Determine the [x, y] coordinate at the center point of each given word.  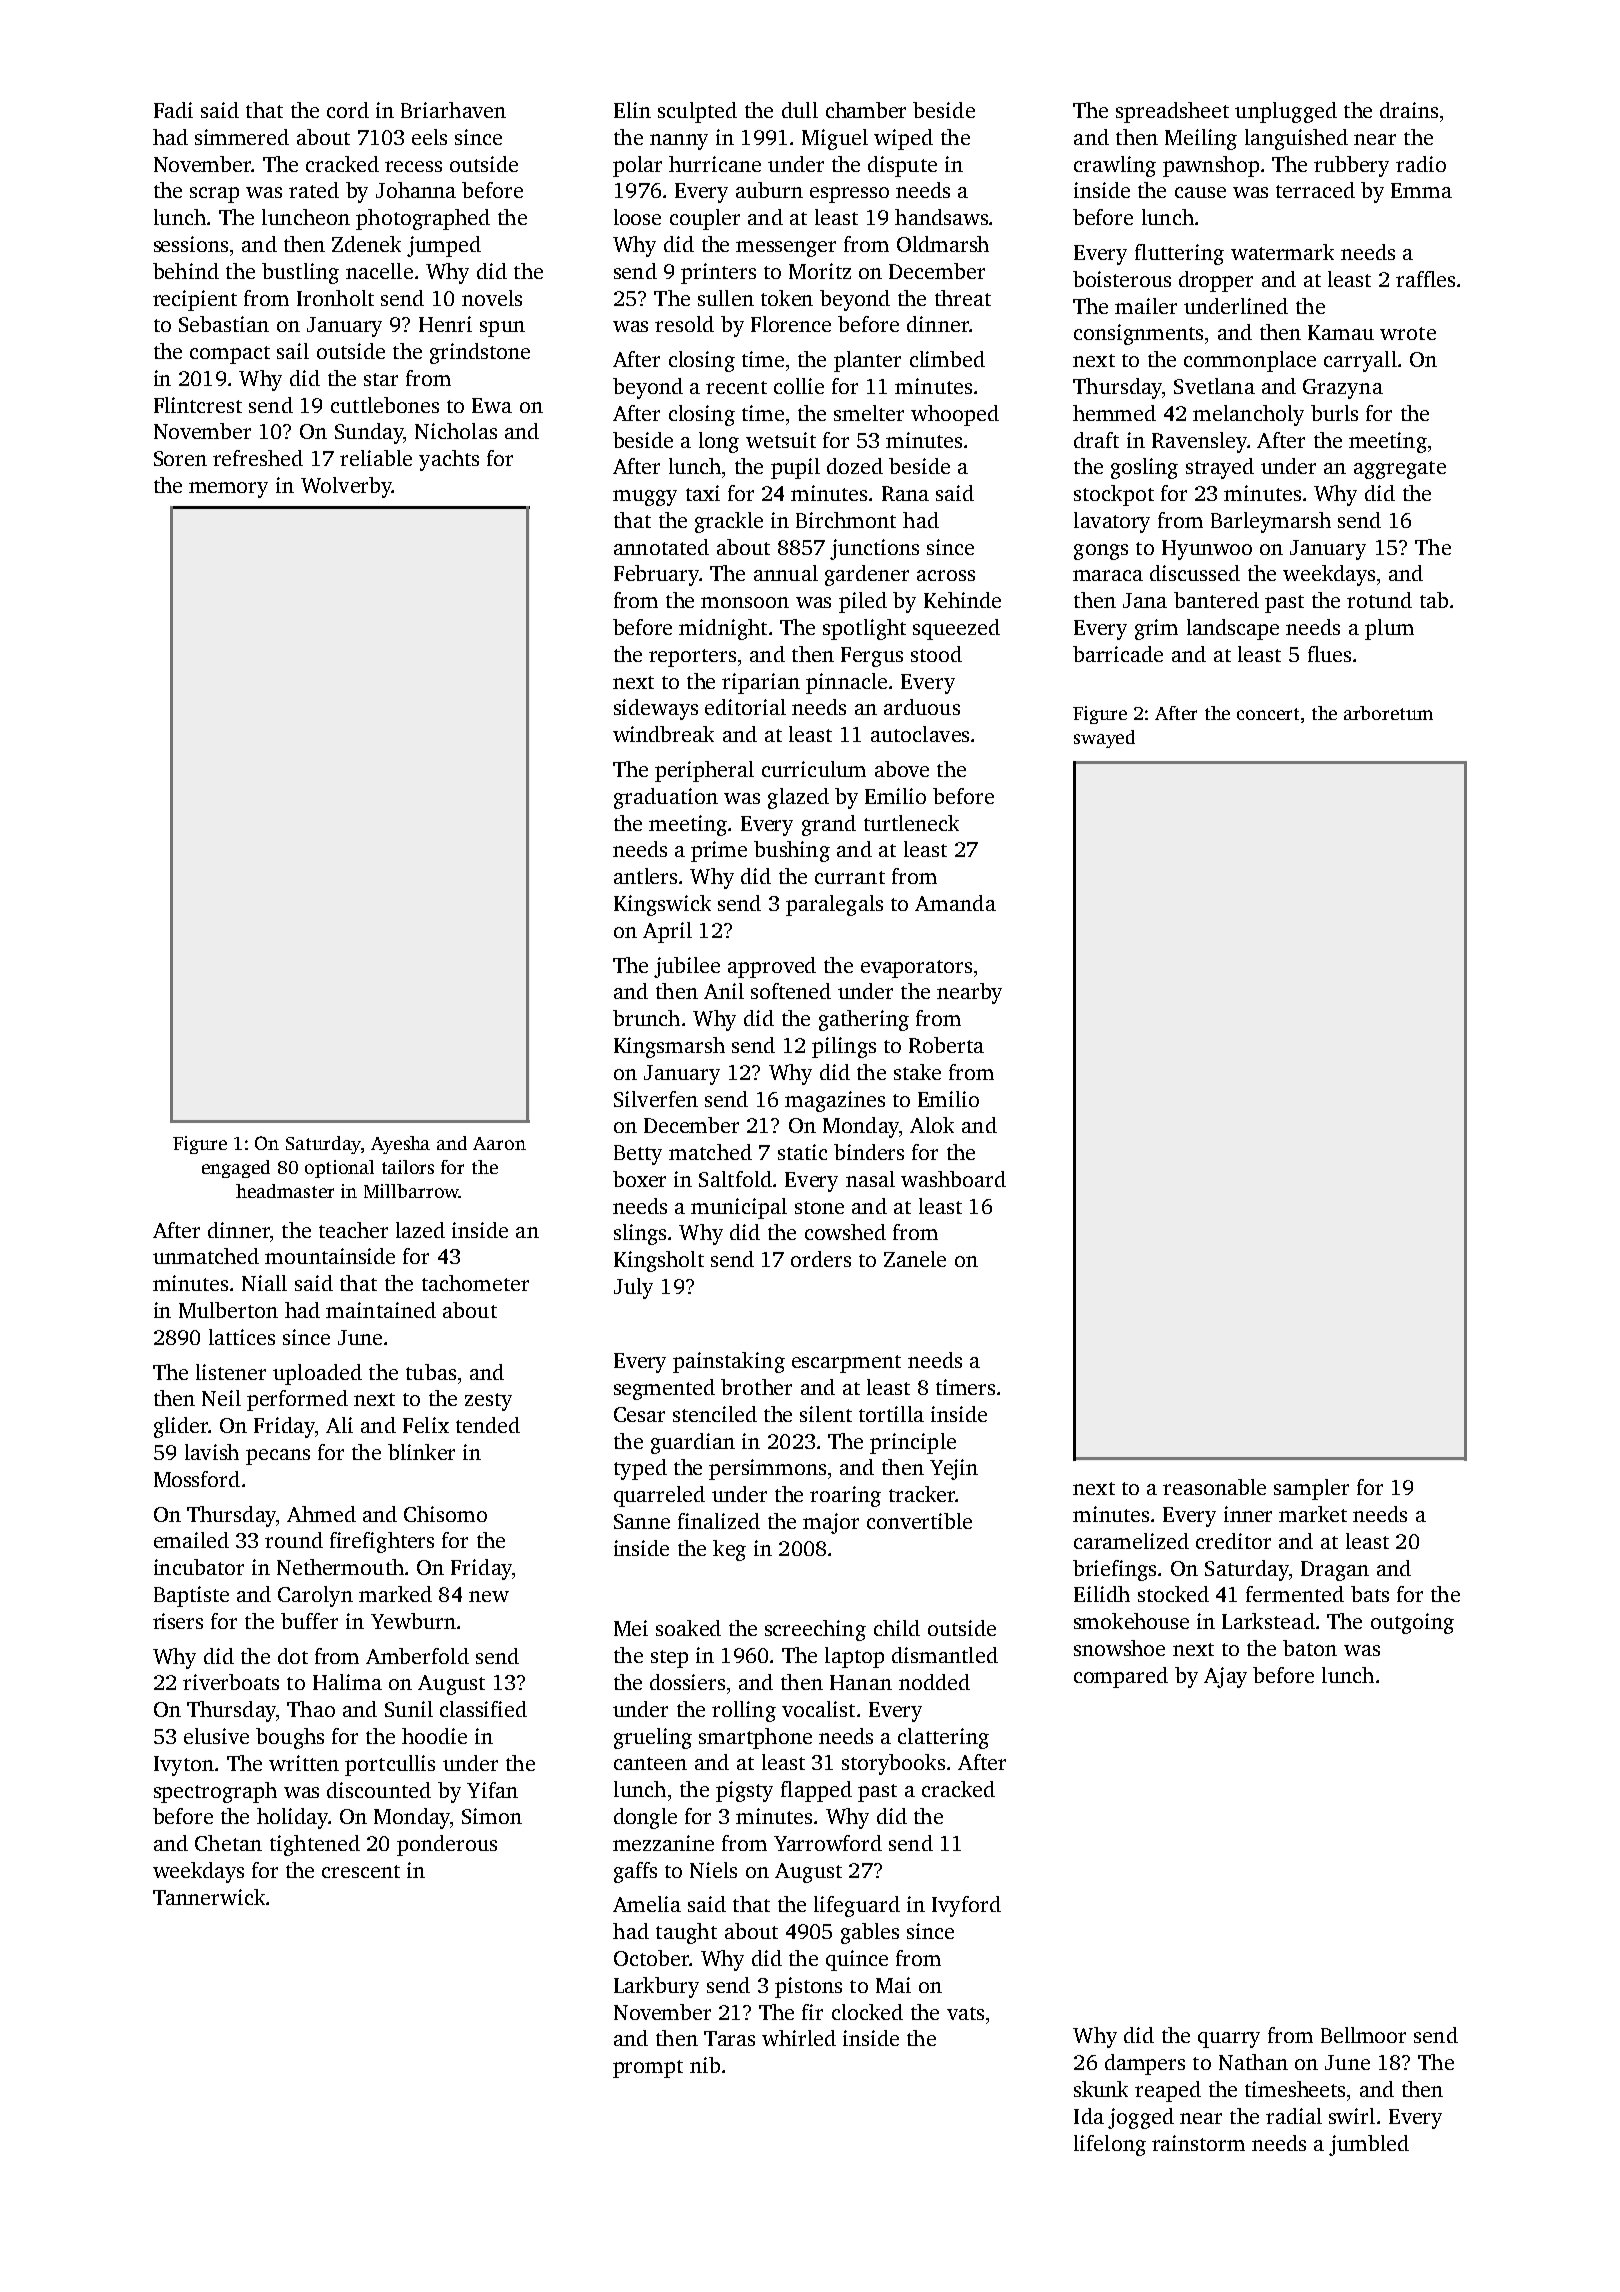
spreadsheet [1172, 112]
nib [705, 2065]
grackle [729, 522]
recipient [195, 300]
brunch [646, 1018]
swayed [1104, 739]
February [656, 575]
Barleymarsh [1271, 522]
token [787, 298]
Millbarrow [411, 1191]
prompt [648, 2069]
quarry [1229, 2040]
